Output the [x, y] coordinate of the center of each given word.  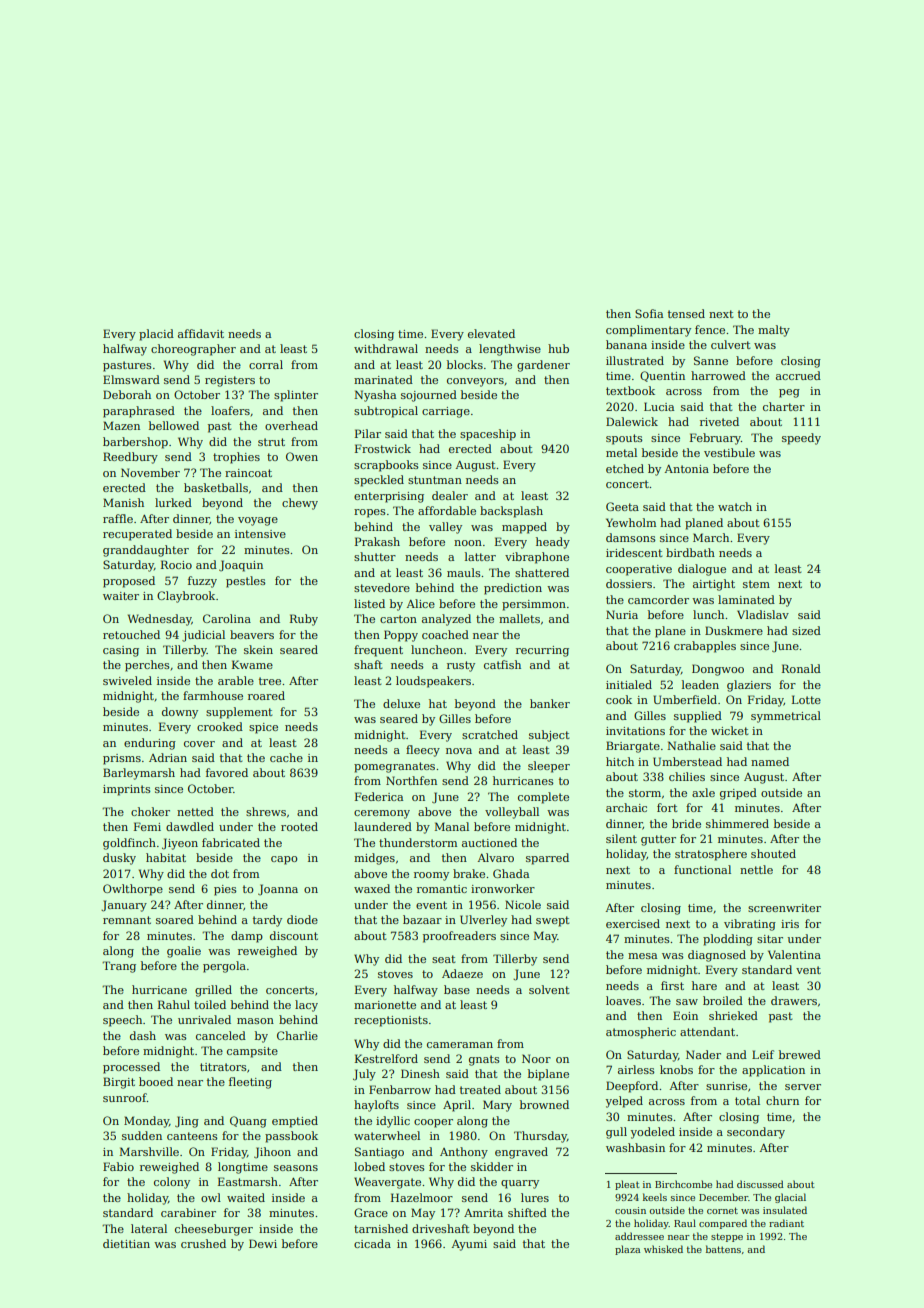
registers [230, 381]
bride [686, 823]
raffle [118, 518]
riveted [719, 421]
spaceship [488, 435]
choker [150, 811]
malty [774, 331]
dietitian [126, 1243]
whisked [663, 1249]
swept [553, 921]
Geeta [622, 506]
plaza [627, 1250]
